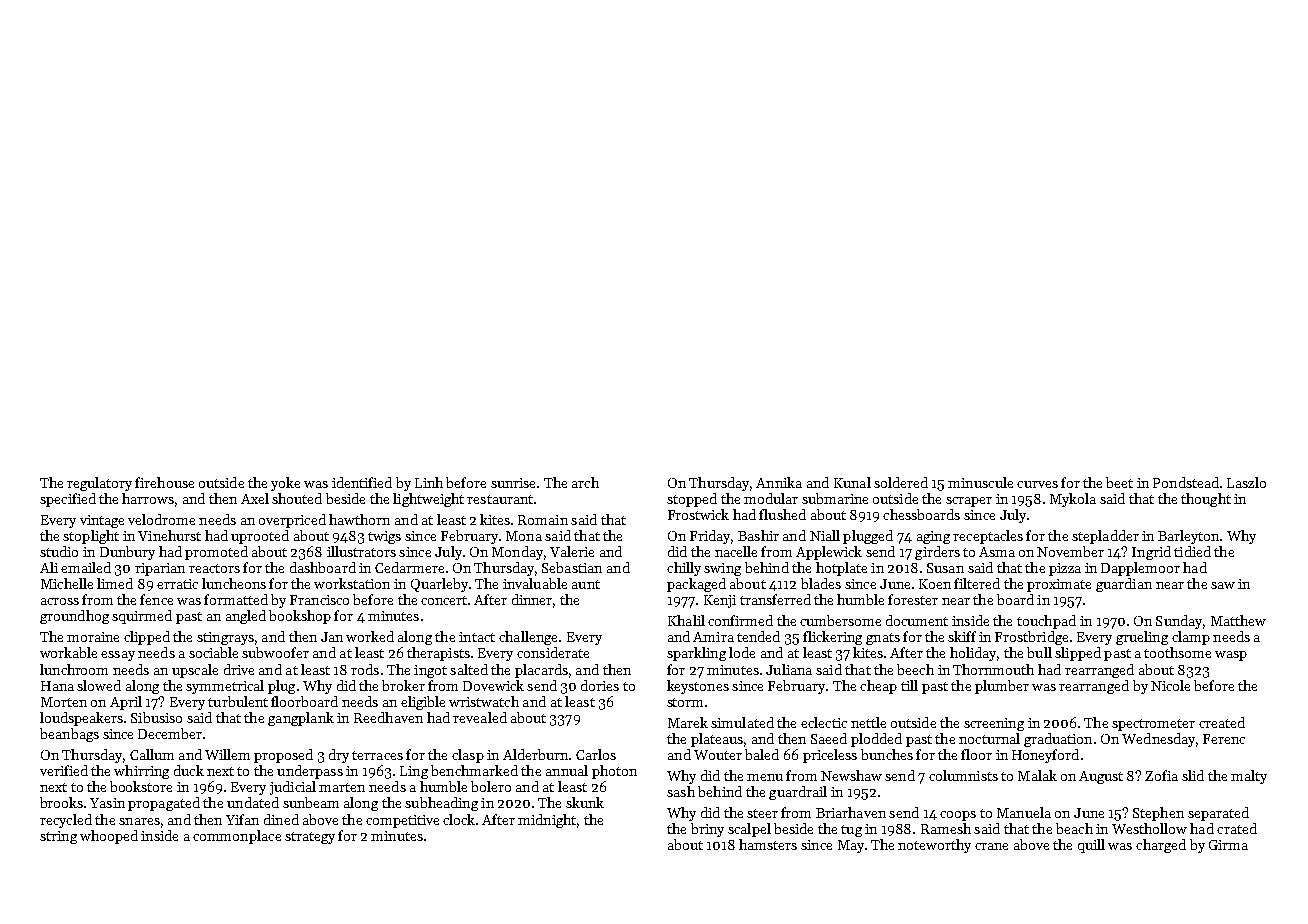 The height and width of the page is (924, 1308). I want to click on beanbags, so click(69, 735).
